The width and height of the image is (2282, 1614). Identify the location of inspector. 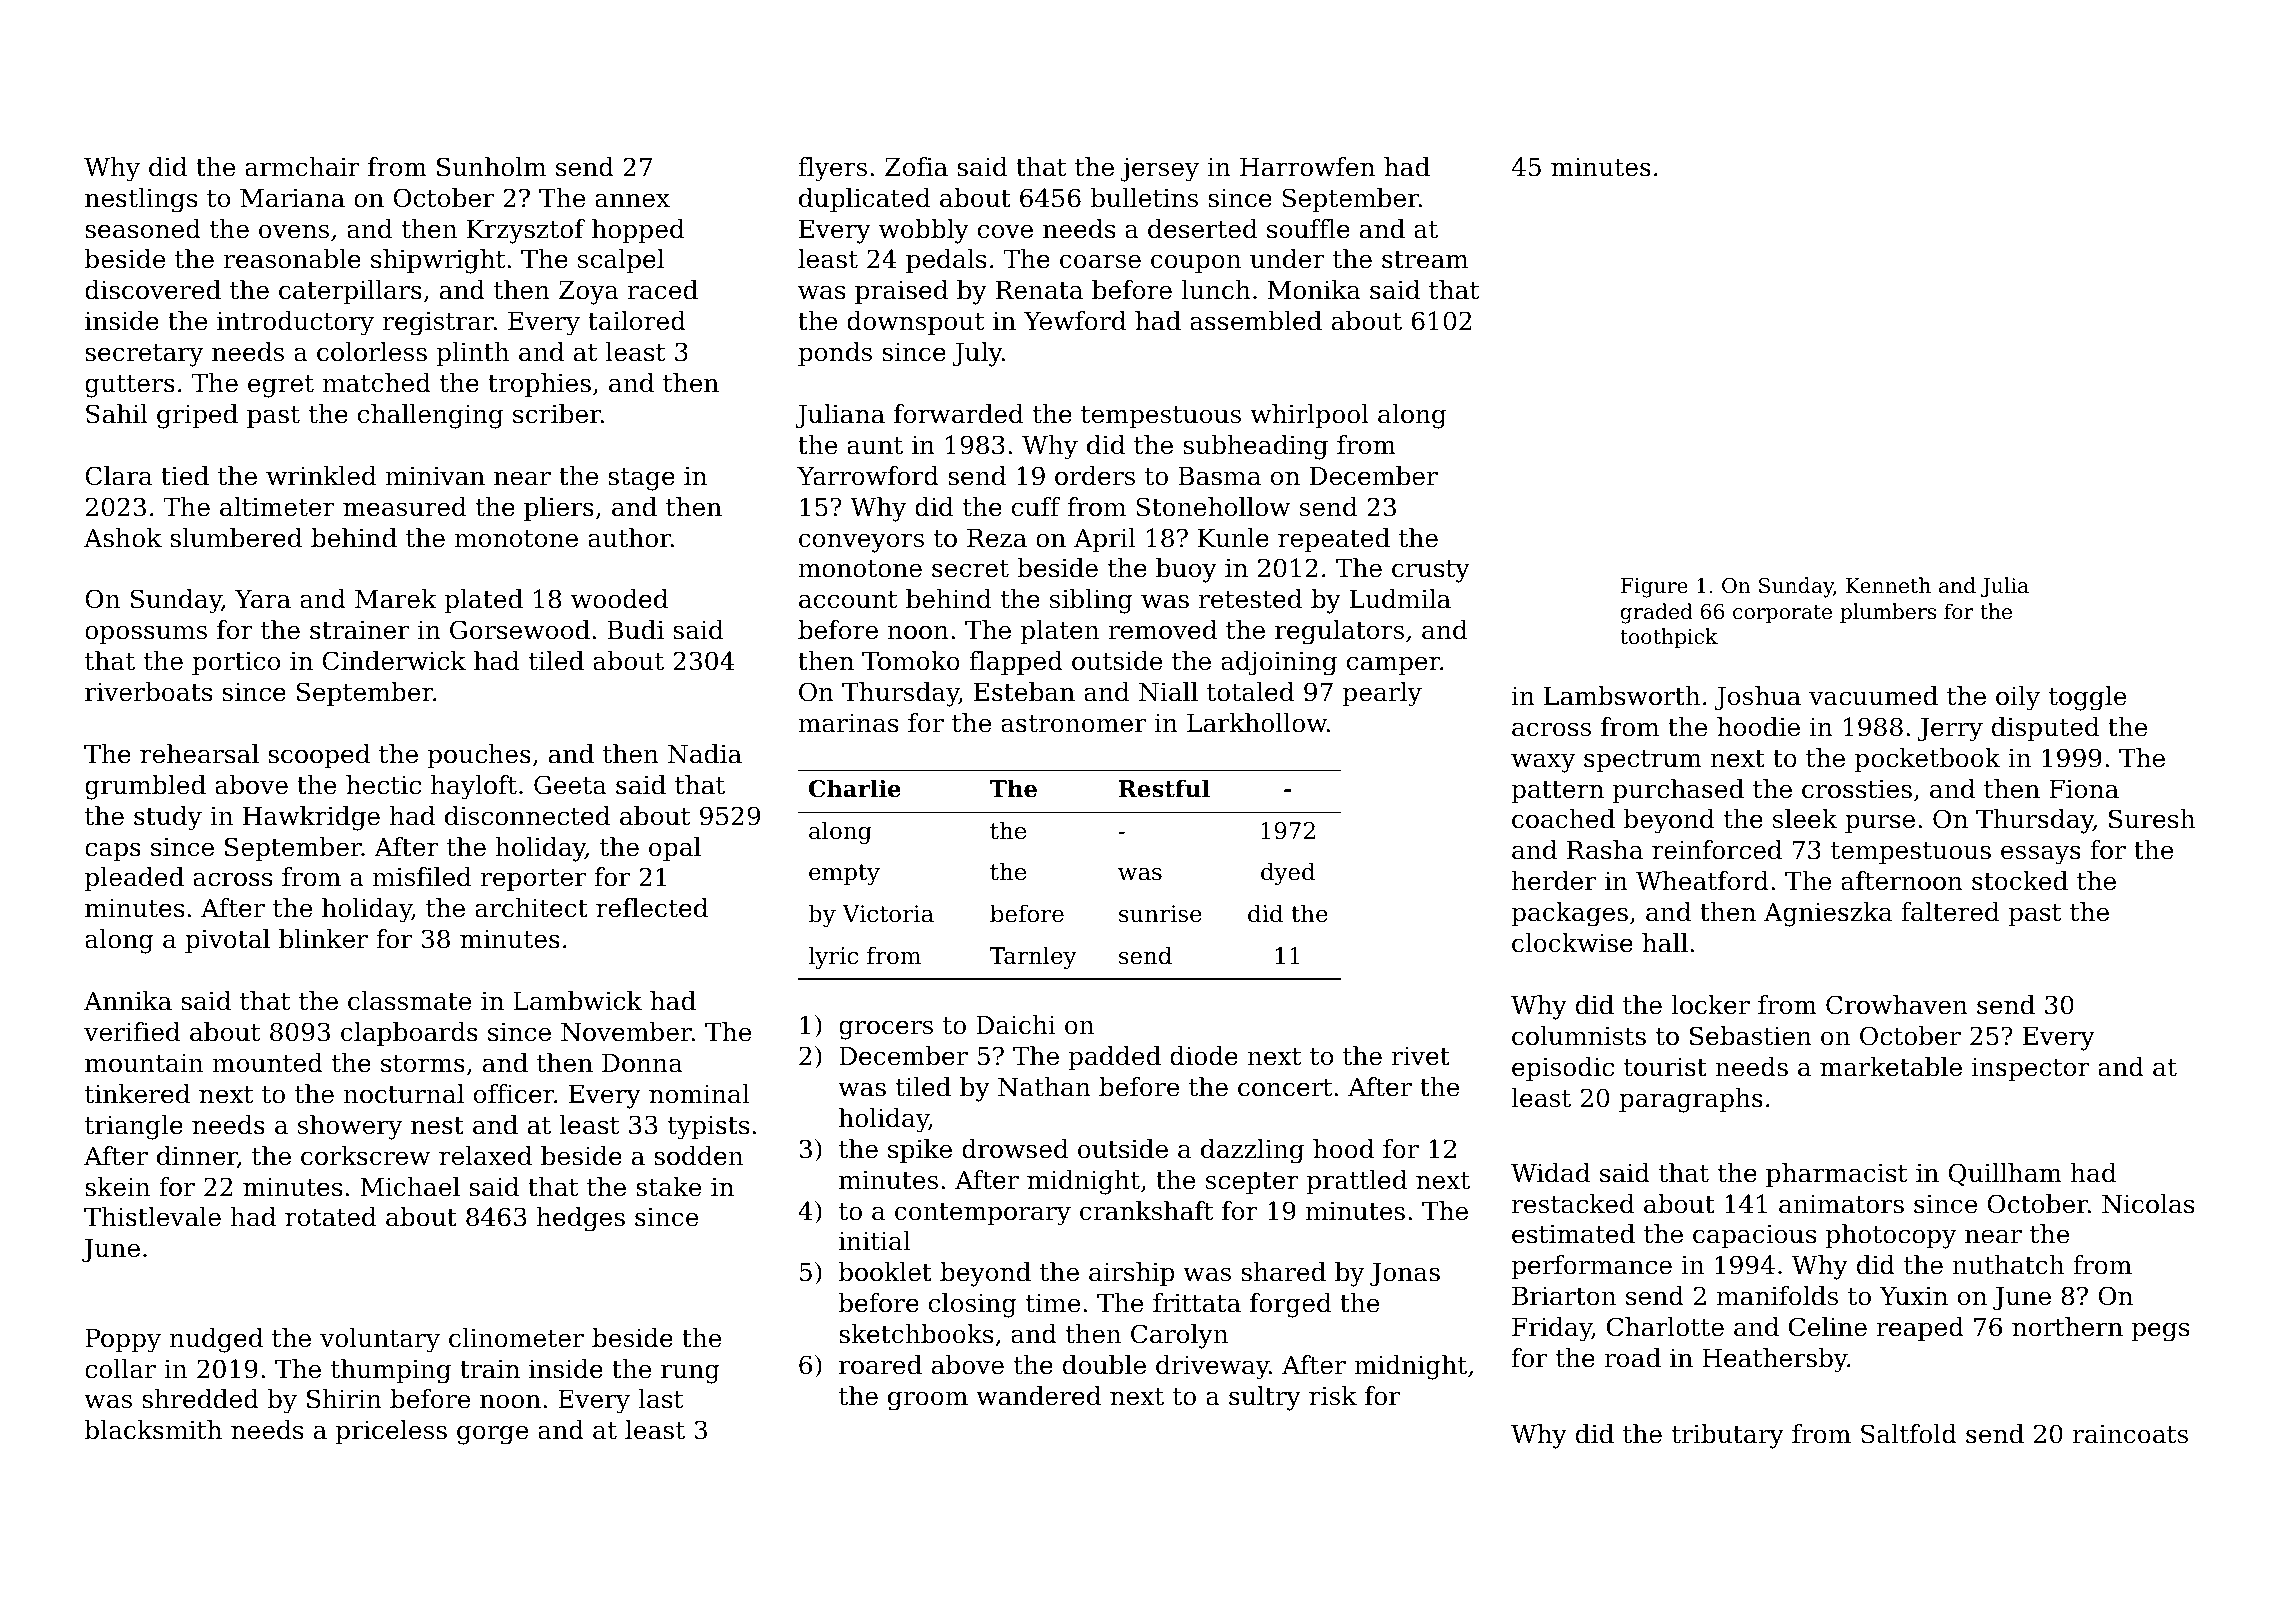
(2031, 1069).
